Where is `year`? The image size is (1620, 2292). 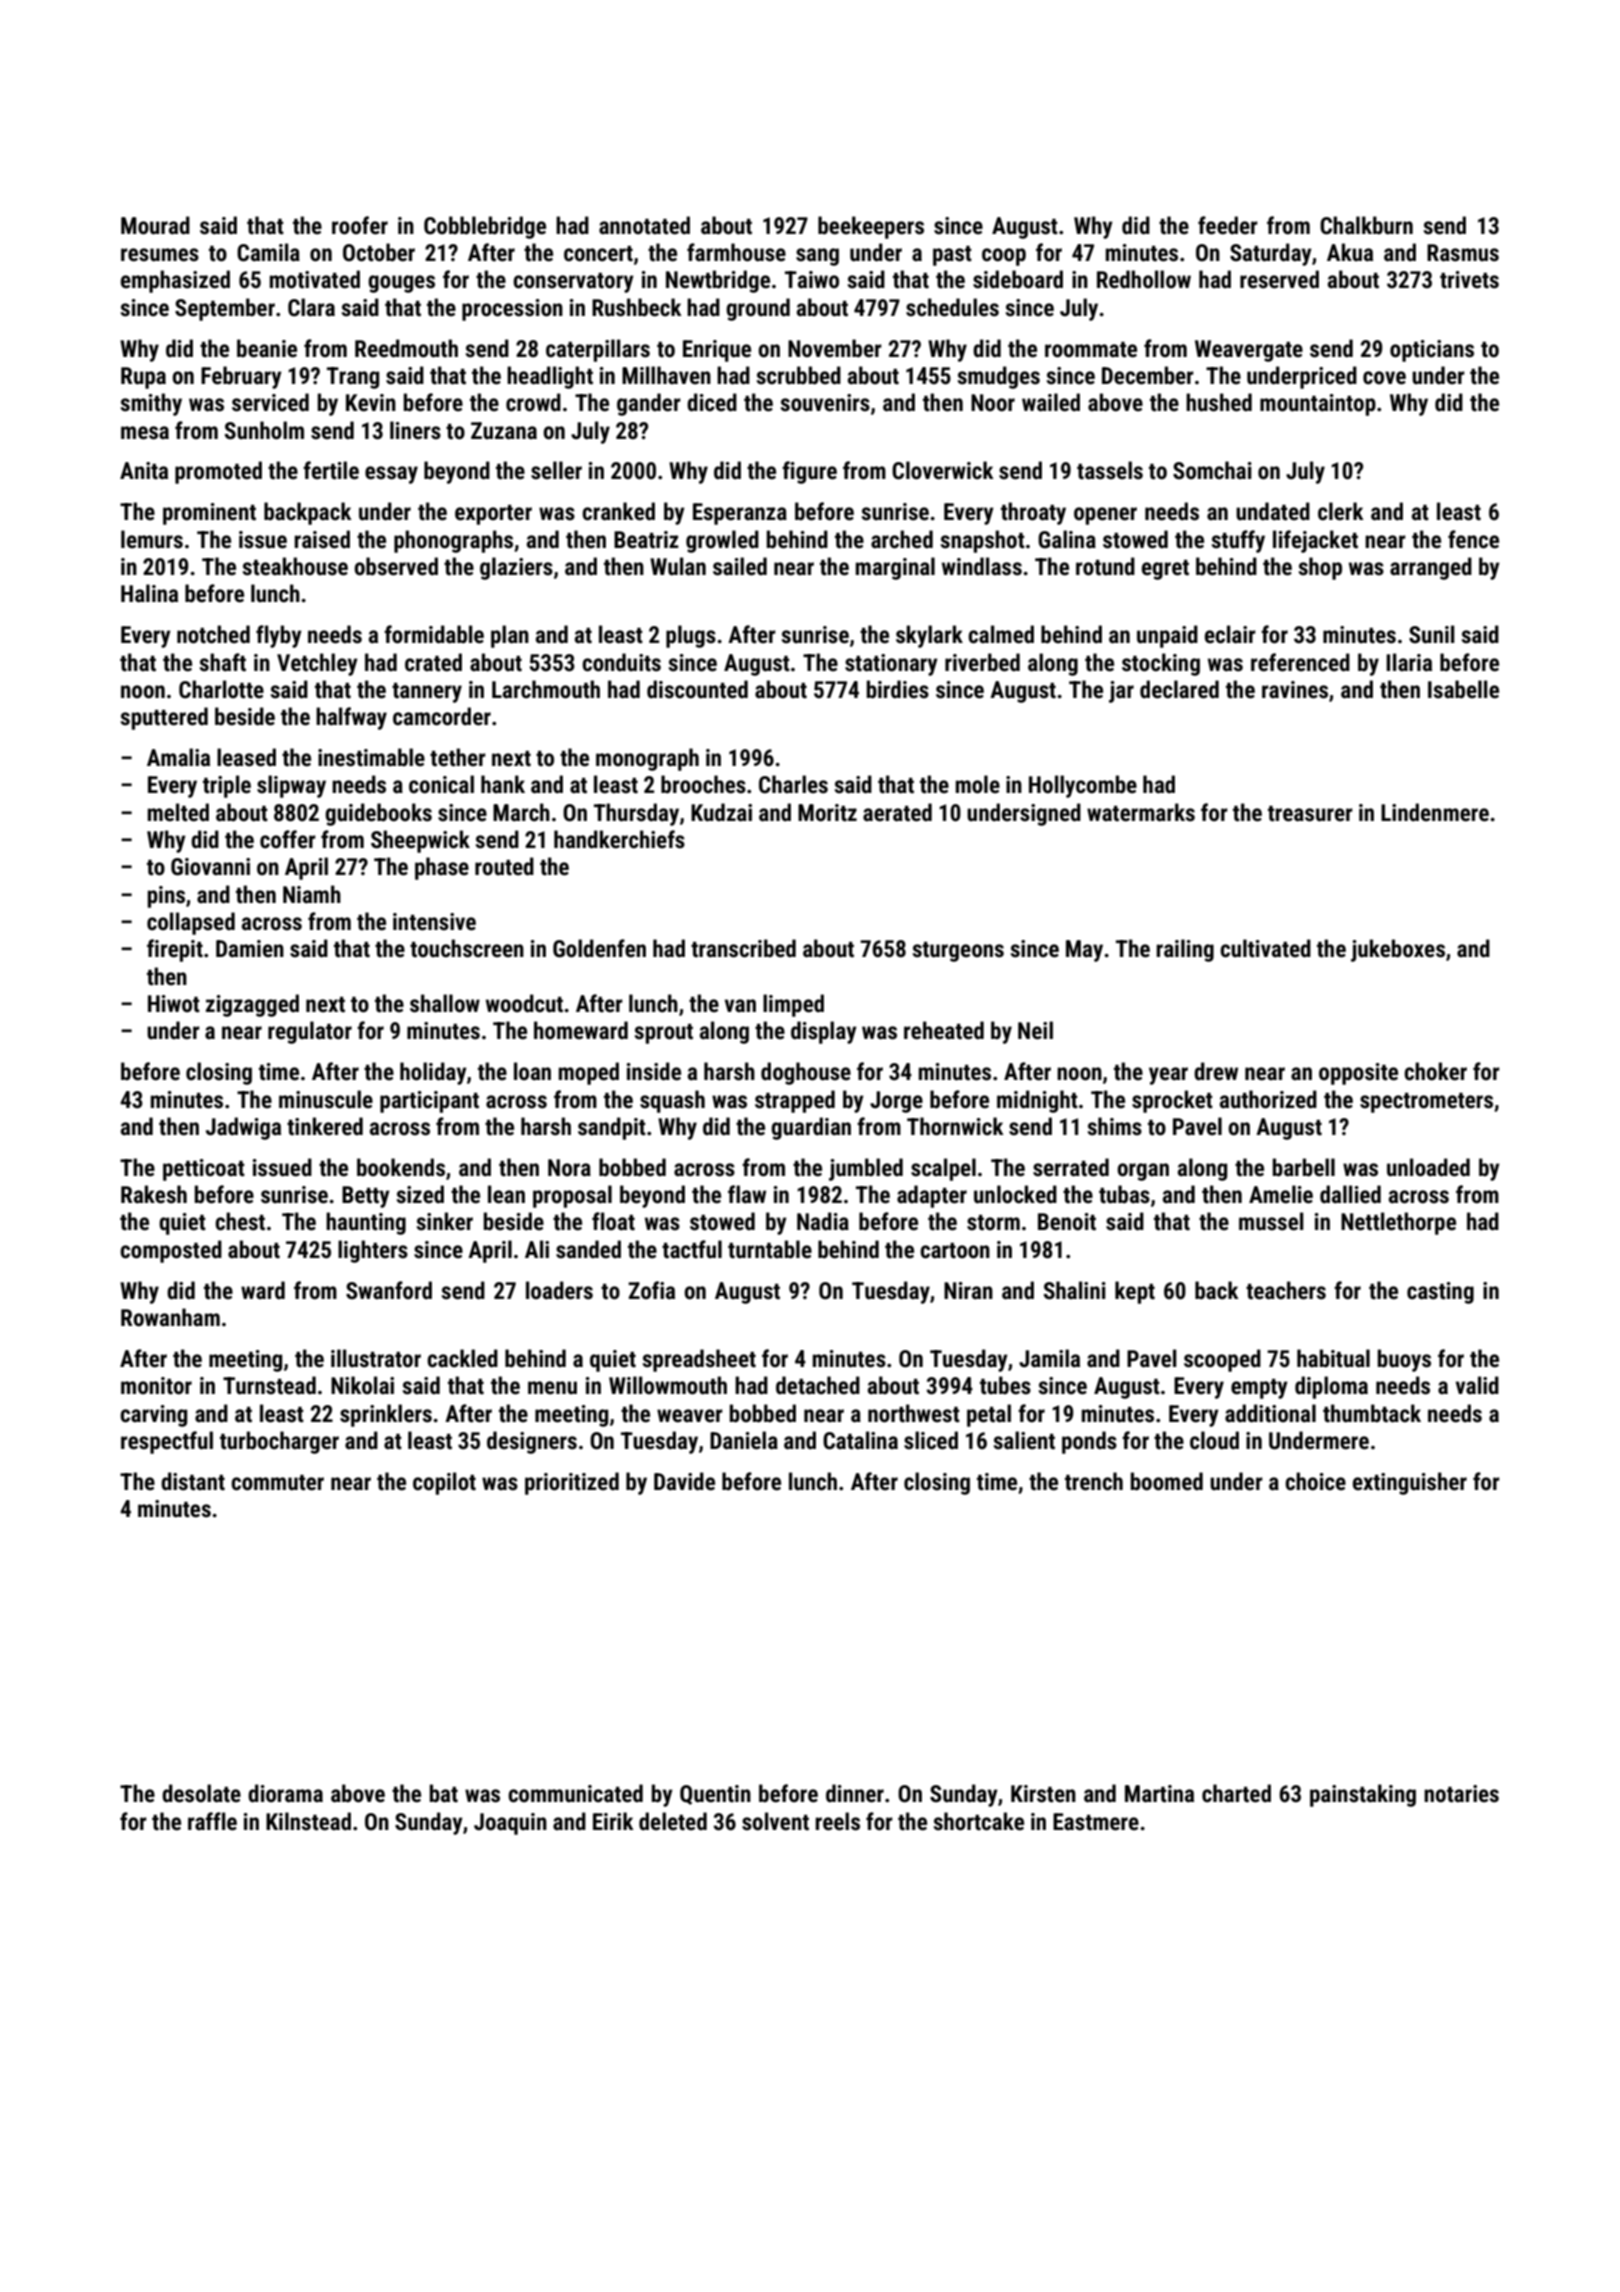 year is located at coordinates (1168, 1076).
